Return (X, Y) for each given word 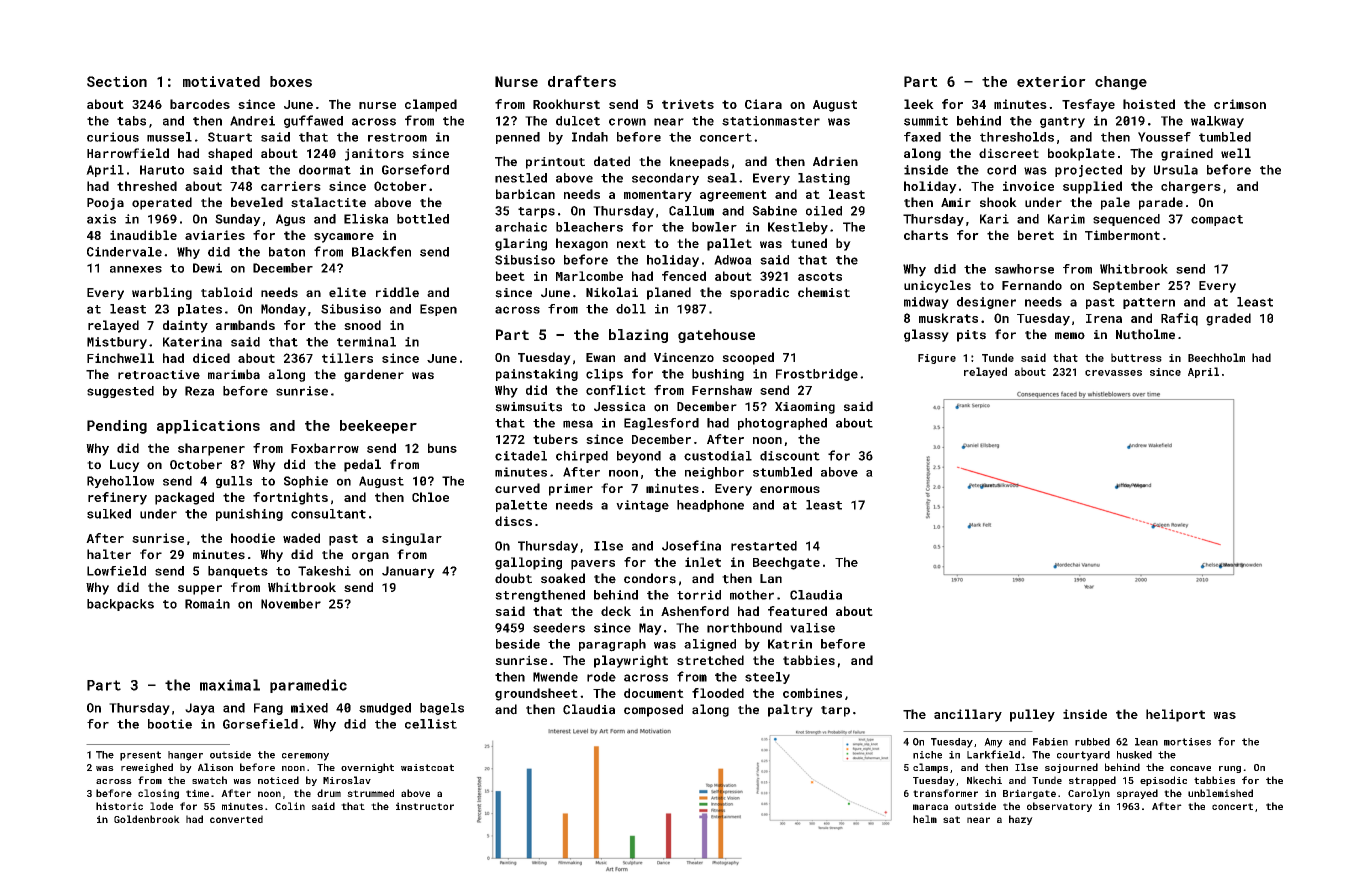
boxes (291, 81)
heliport (1175, 715)
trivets (688, 104)
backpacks (120, 605)
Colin (290, 806)
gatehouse (716, 336)
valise (812, 628)
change (1121, 83)
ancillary (968, 715)
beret (1036, 235)
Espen (438, 310)
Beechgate (786, 563)
